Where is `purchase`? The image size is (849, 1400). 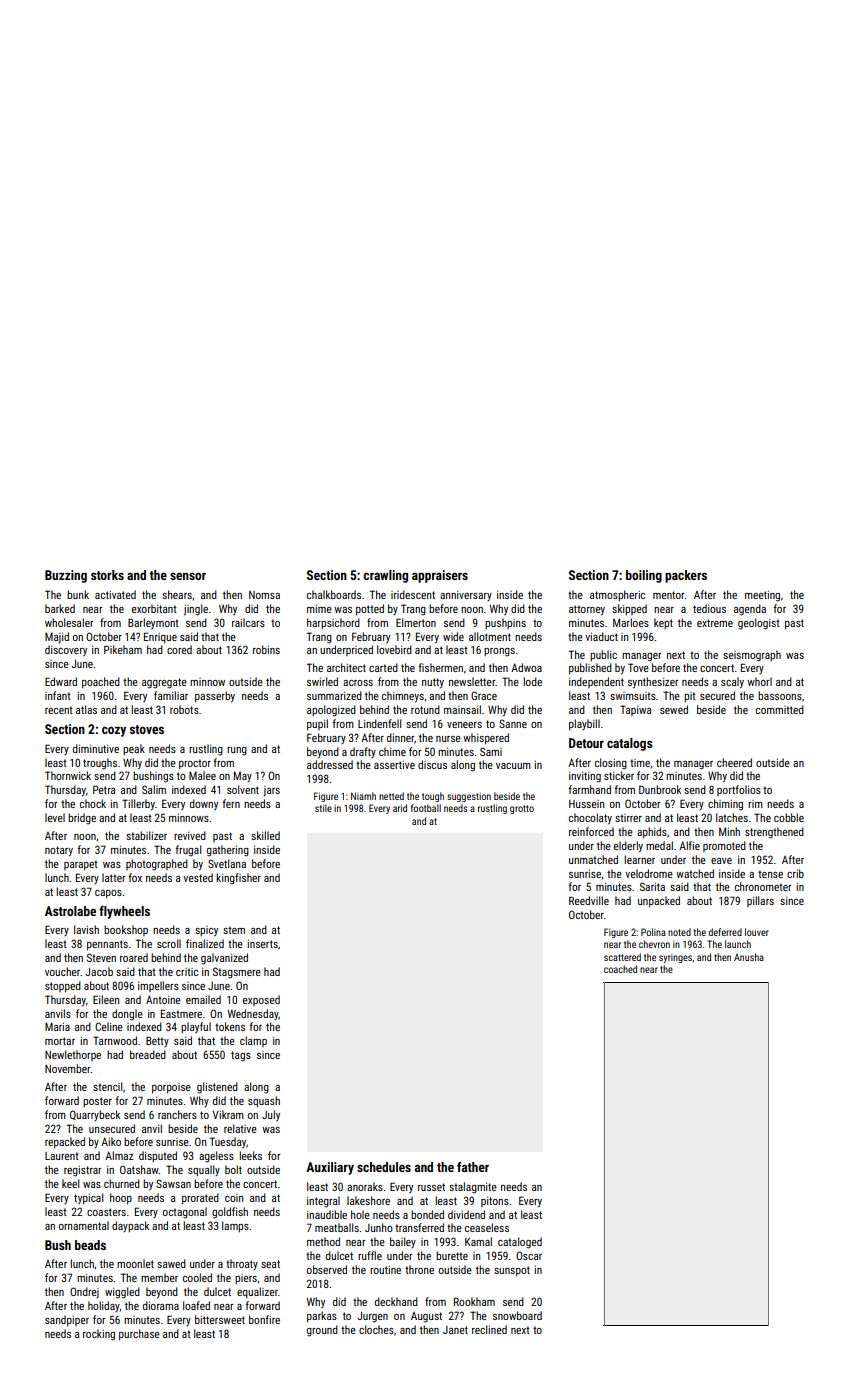 purchase is located at coordinates (139, 1335).
